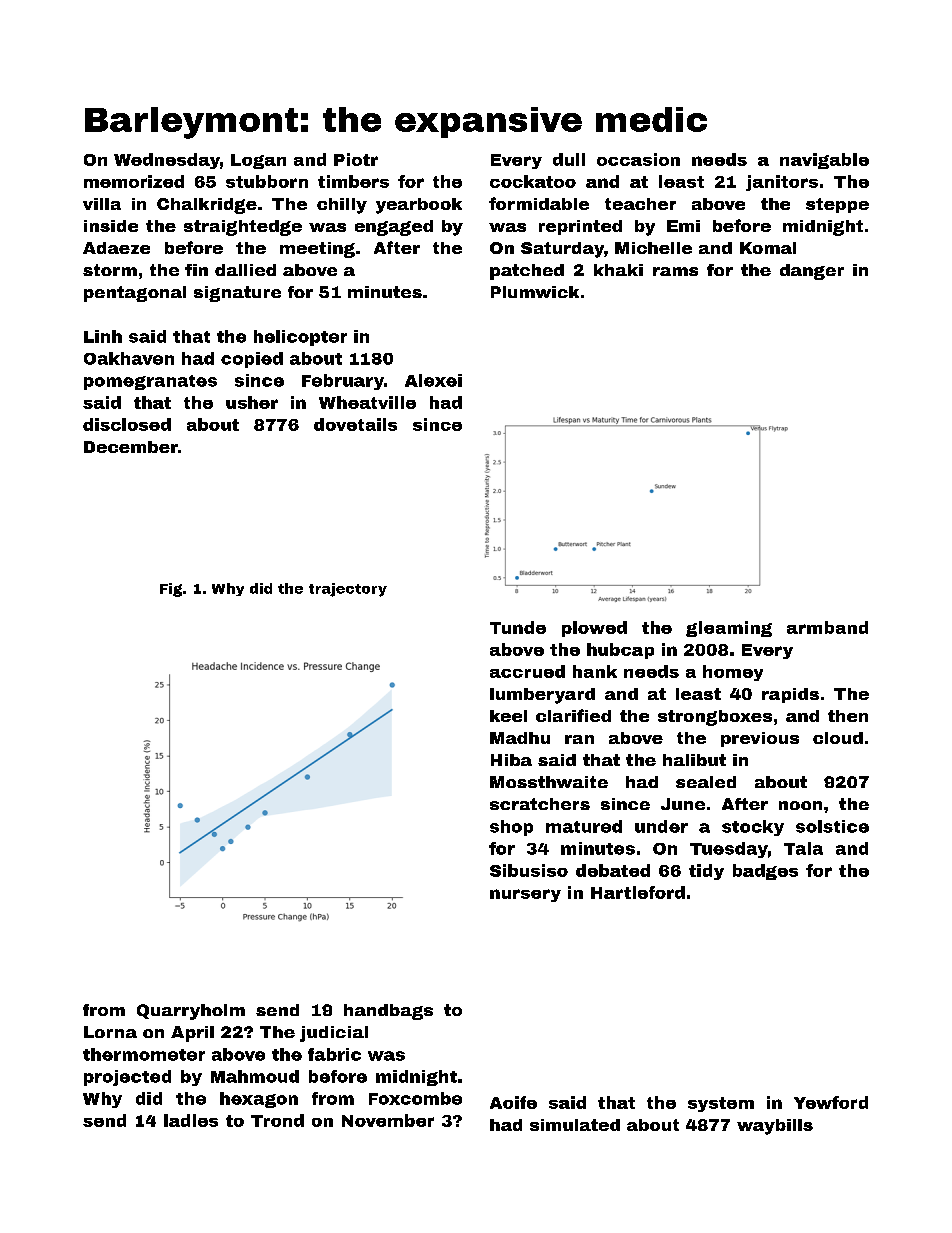  Describe the element at coordinates (191, 1012) in the screenshot. I see `Quarryholm` at that location.
